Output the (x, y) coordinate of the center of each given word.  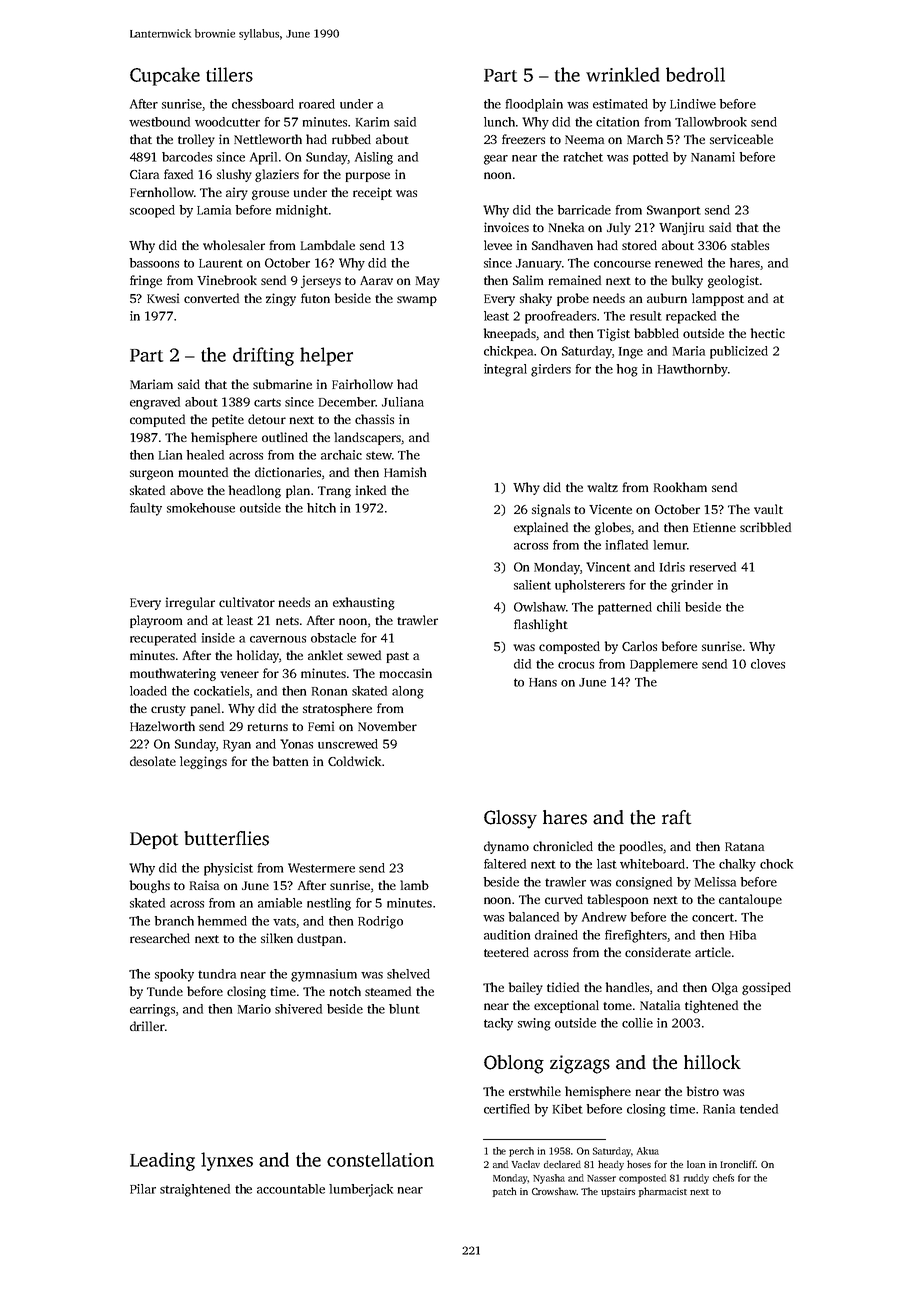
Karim (372, 122)
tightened (711, 1006)
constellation (380, 1159)
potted (650, 158)
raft (677, 817)
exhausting (364, 603)
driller (147, 1026)
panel (205, 709)
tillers (229, 74)
